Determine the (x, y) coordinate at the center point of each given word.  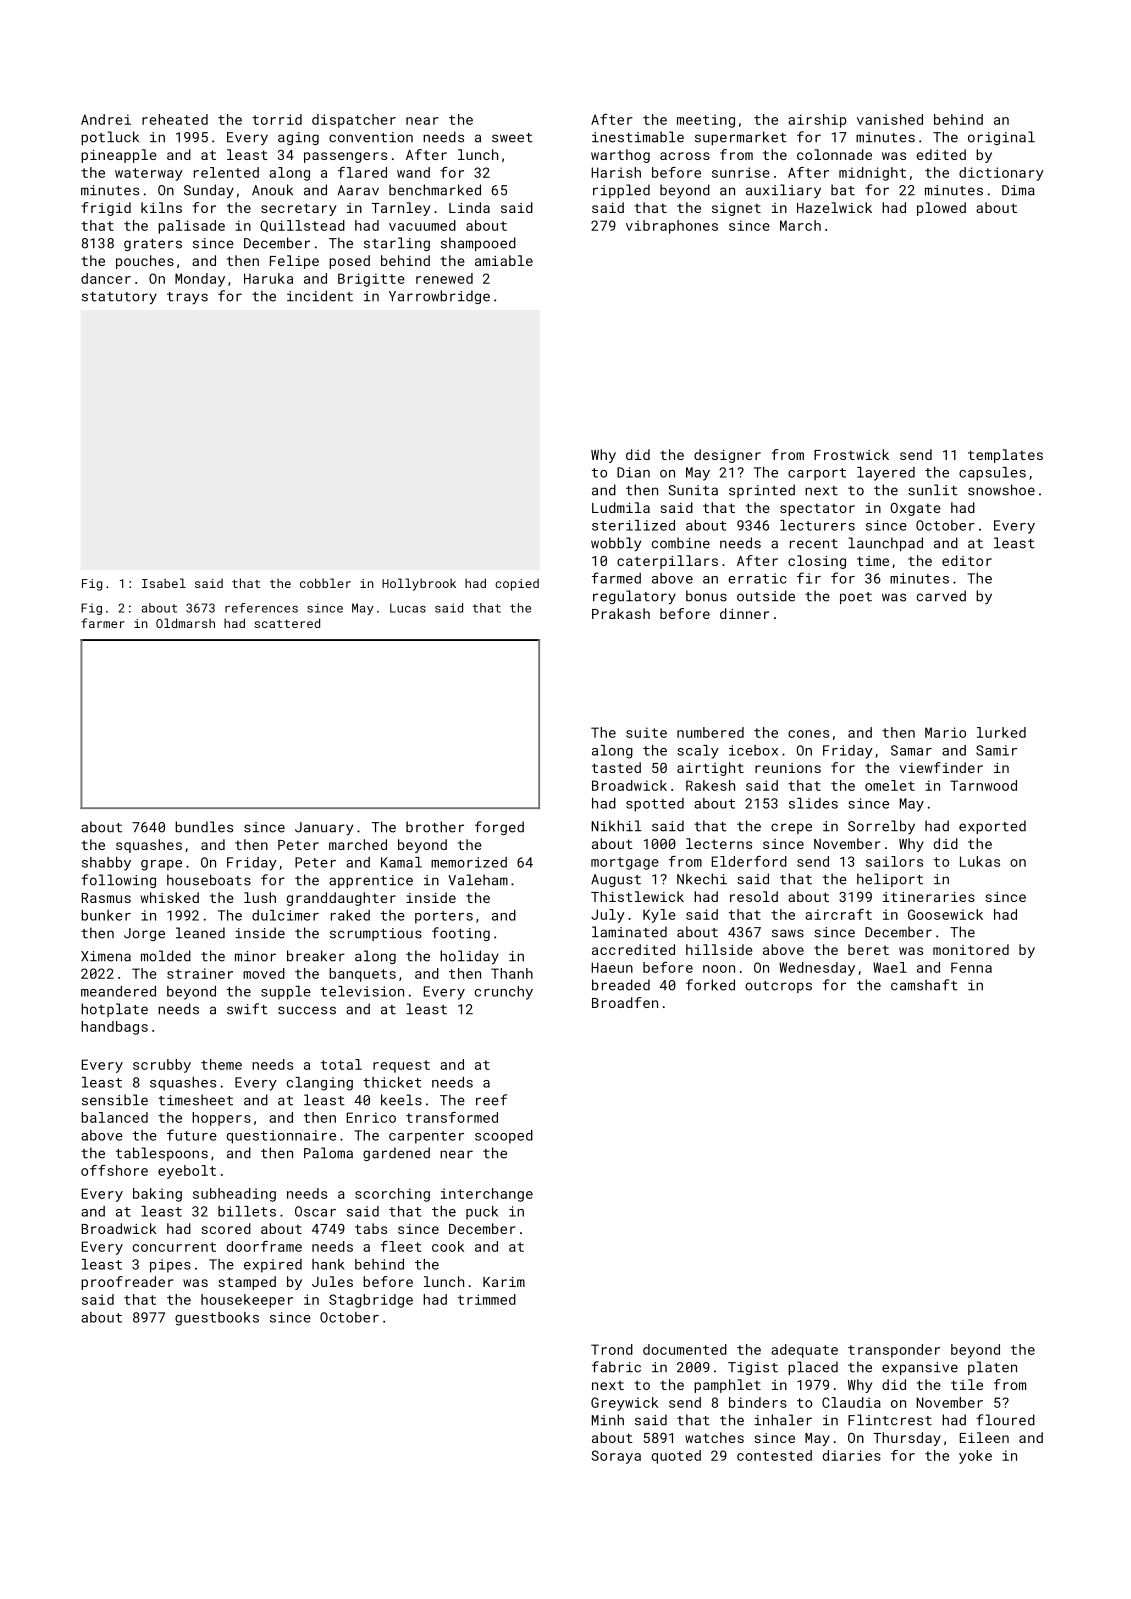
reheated (175, 119)
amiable (504, 260)
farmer (103, 623)
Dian (633, 472)
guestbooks (217, 1319)
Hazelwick (834, 207)
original (1001, 138)
